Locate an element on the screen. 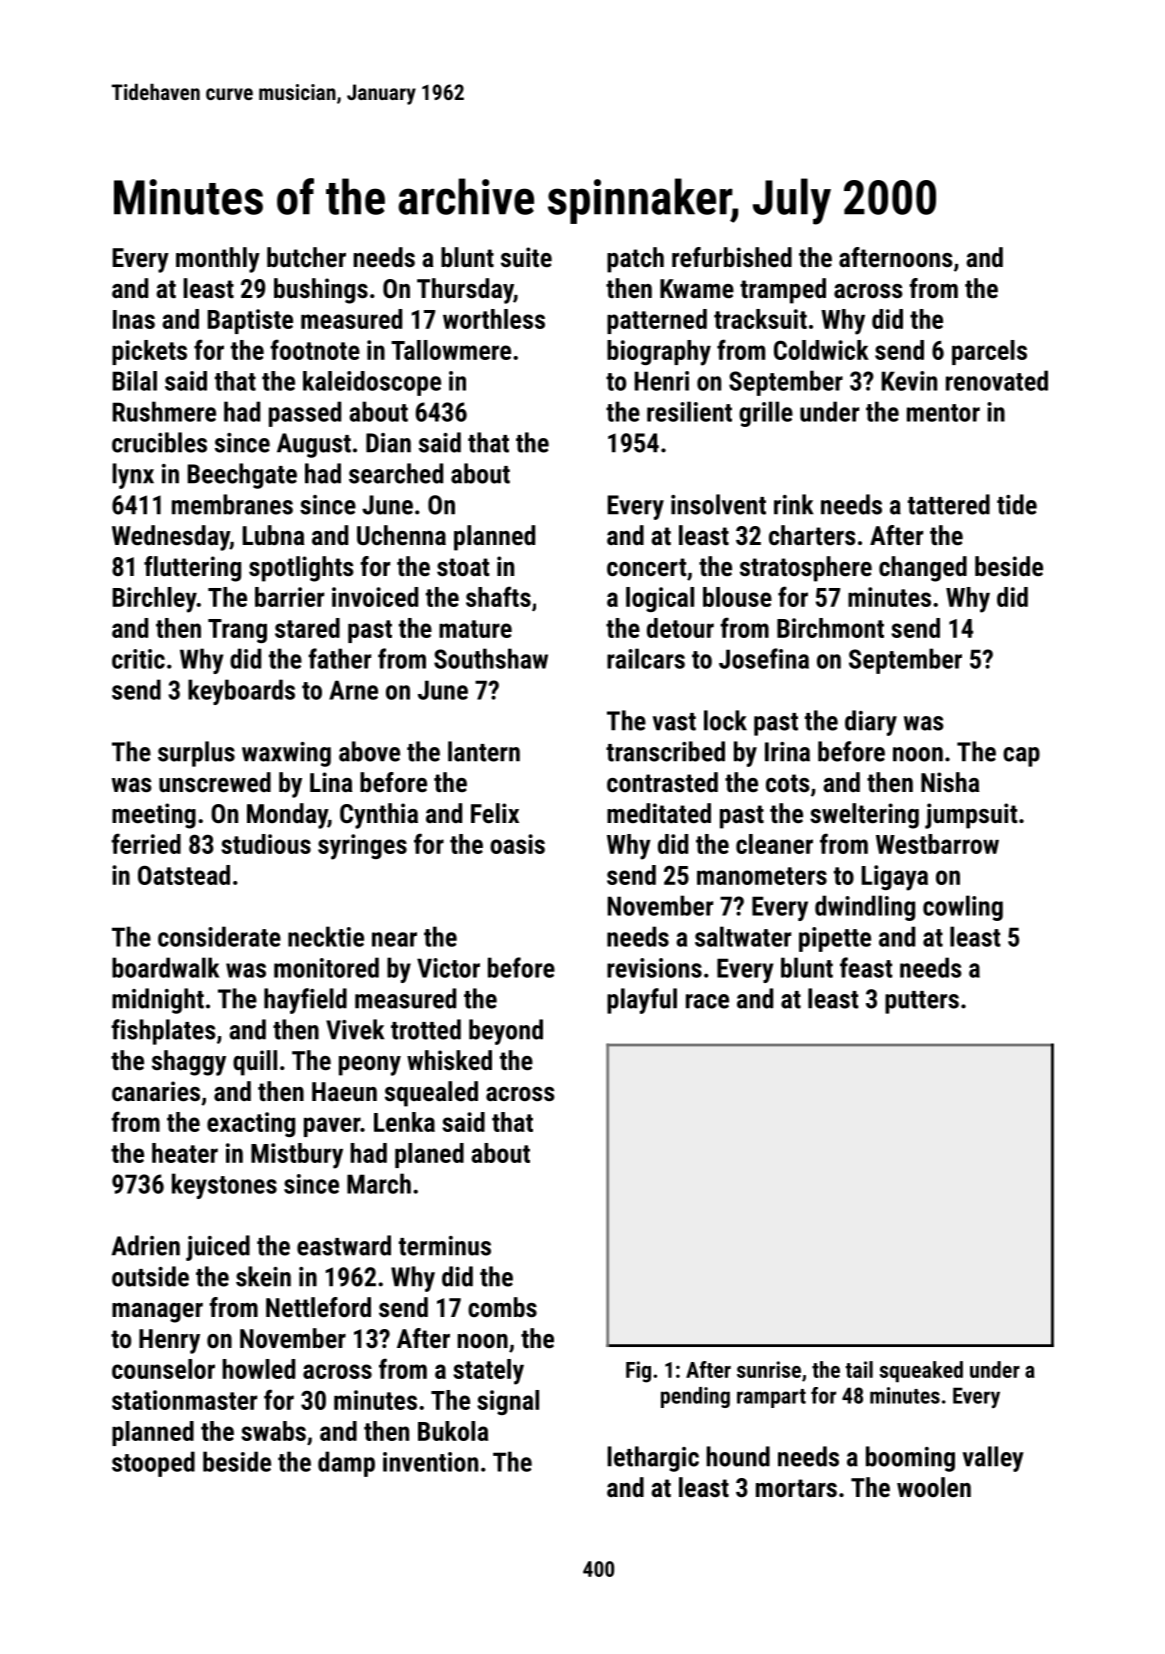 Image resolution: width=1165 pixels, height=1654 pixels. Coldwick is located at coordinates (821, 350).
